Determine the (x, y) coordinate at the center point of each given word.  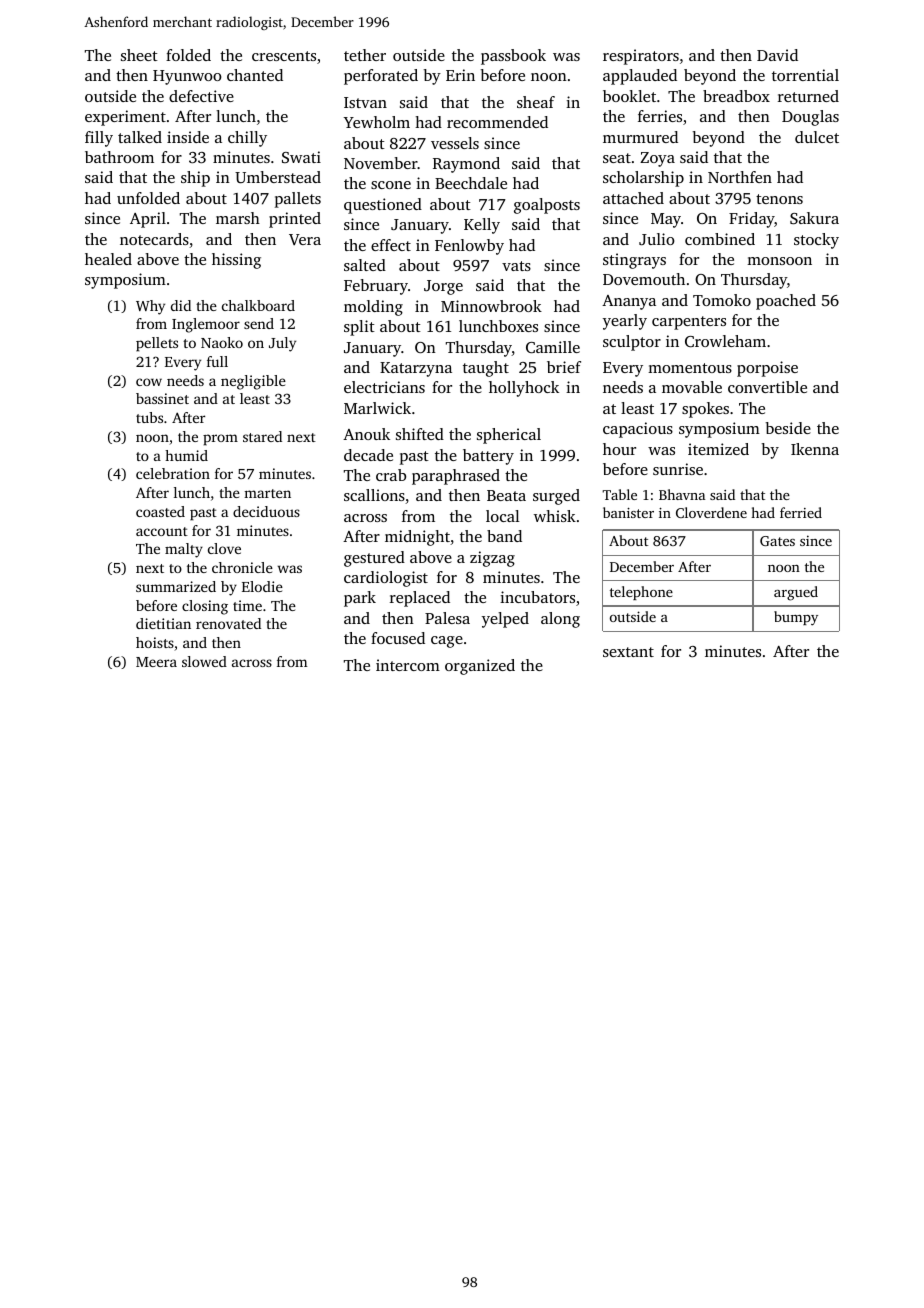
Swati (301, 157)
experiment (125, 118)
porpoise (767, 369)
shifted (420, 434)
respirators (641, 57)
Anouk (366, 434)
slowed (204, 661)
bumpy (796, 618)
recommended (497, 122)
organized (480, 667)
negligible (253, 382)
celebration (173, 473)
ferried (801, 512)
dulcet (817, 137)
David (777, 55)
